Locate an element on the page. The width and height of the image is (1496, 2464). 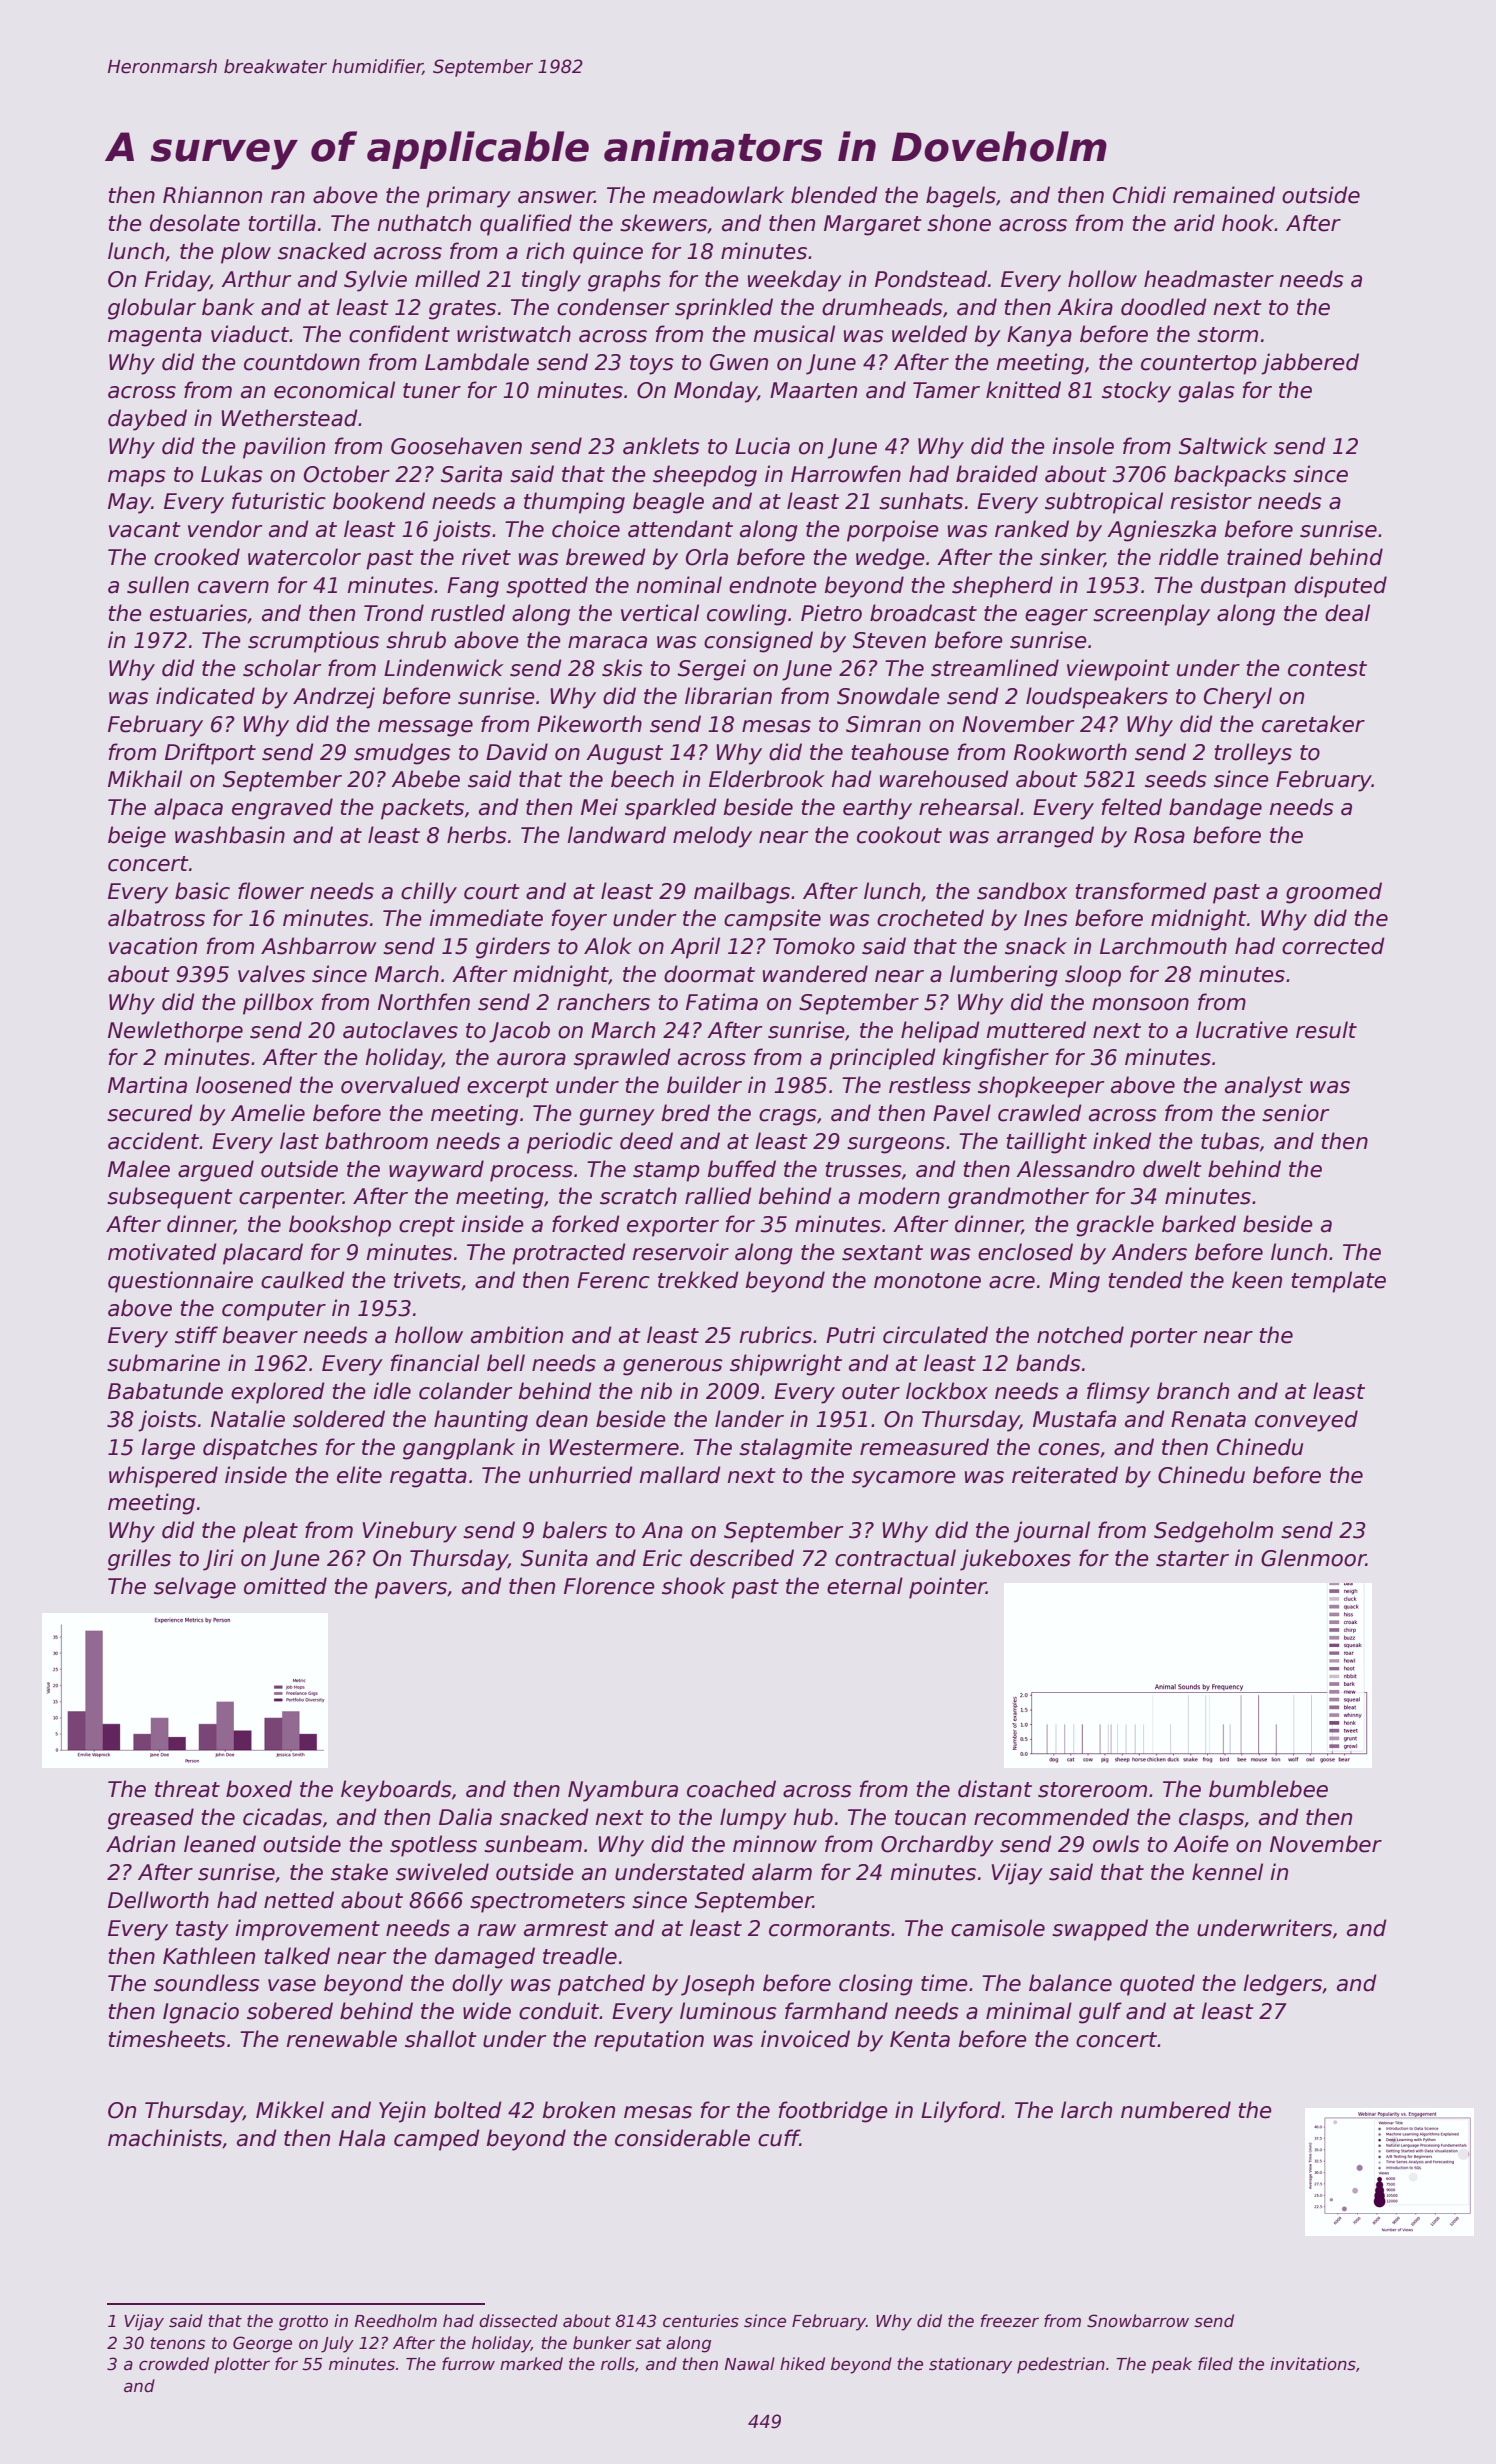
earthy is located at coordinates (877, 809).
